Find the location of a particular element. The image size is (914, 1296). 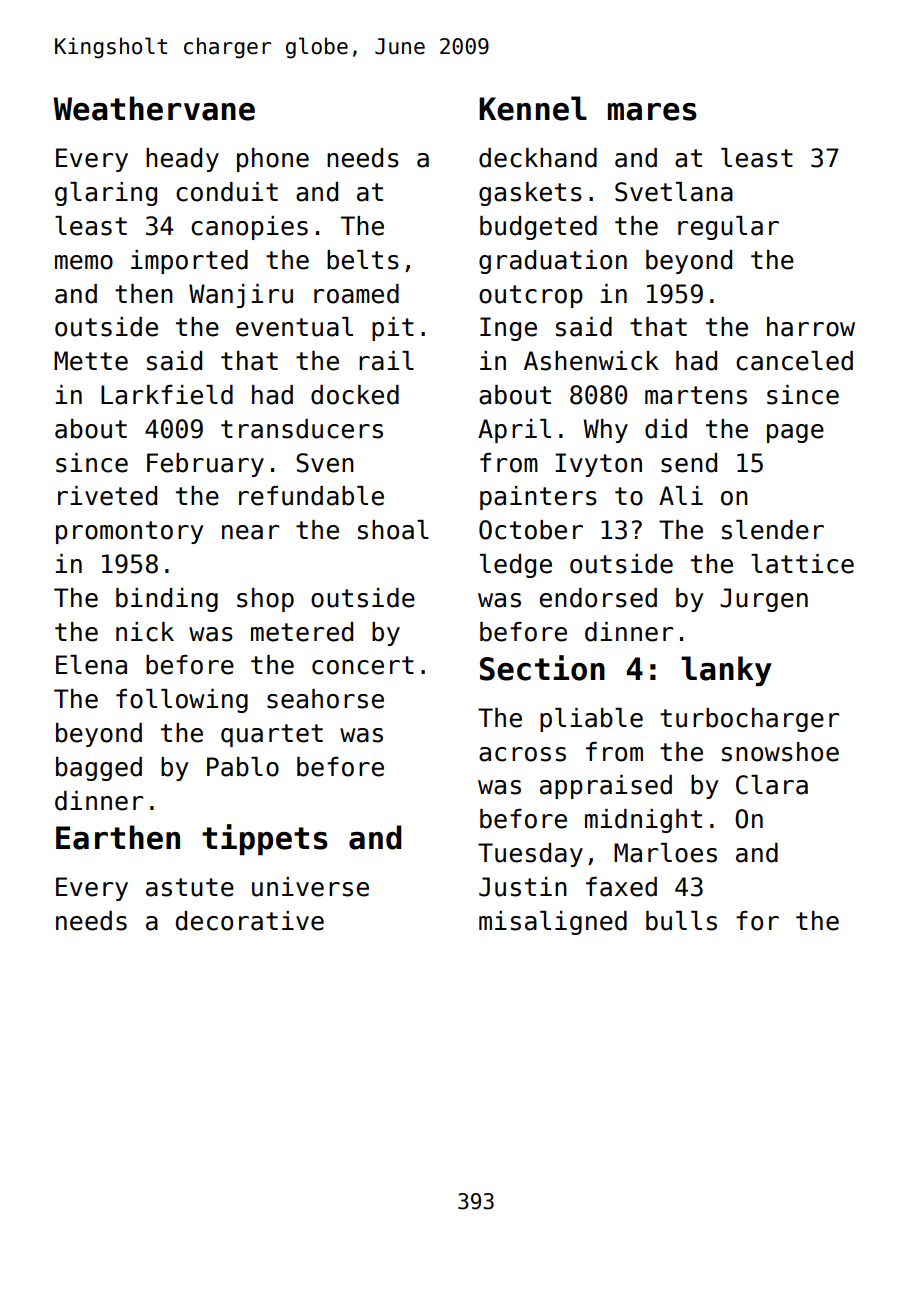

following is located at coordinates (182, 701).
